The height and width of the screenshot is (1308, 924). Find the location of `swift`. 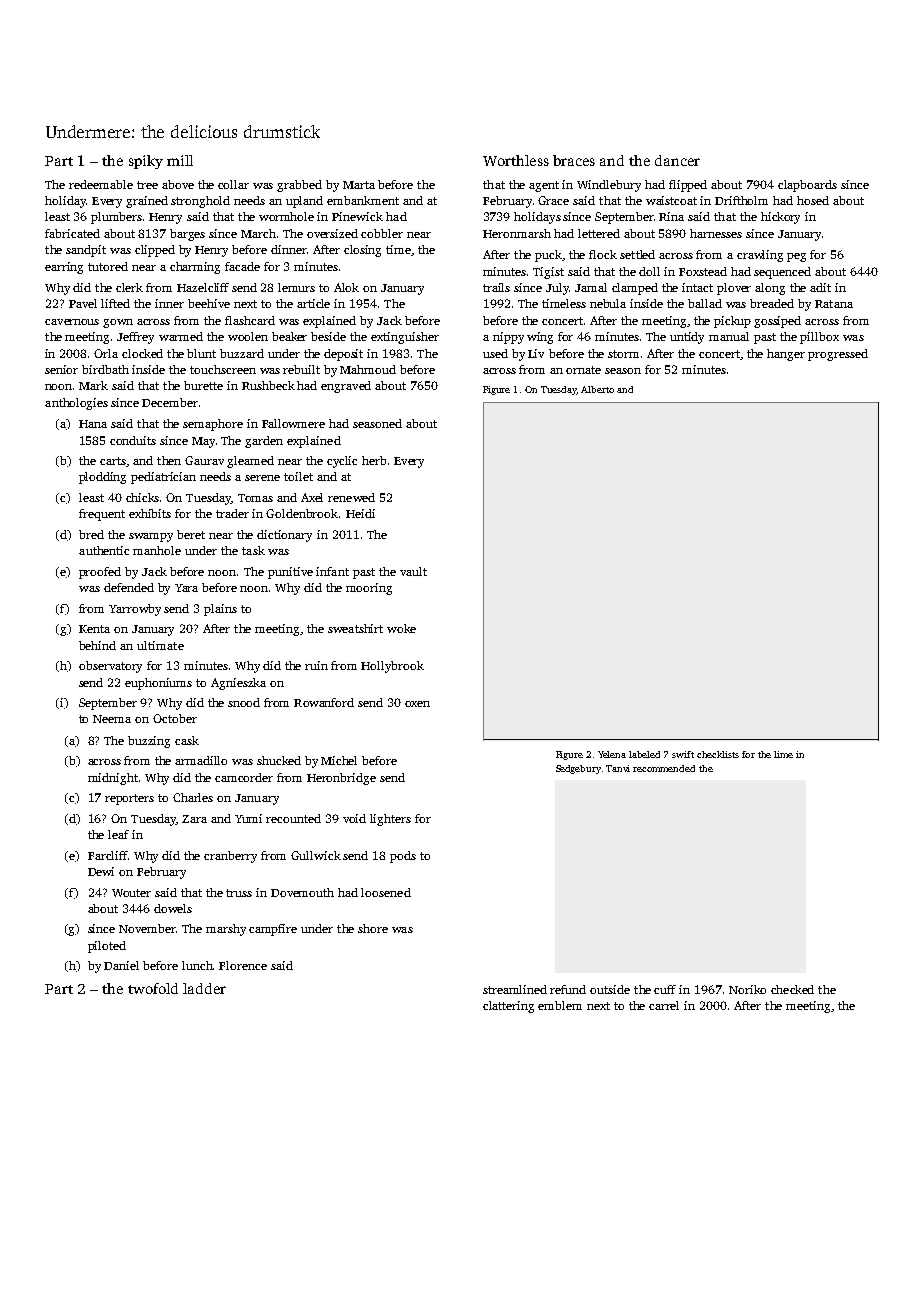

swift is located at coordinates (683, 754).
